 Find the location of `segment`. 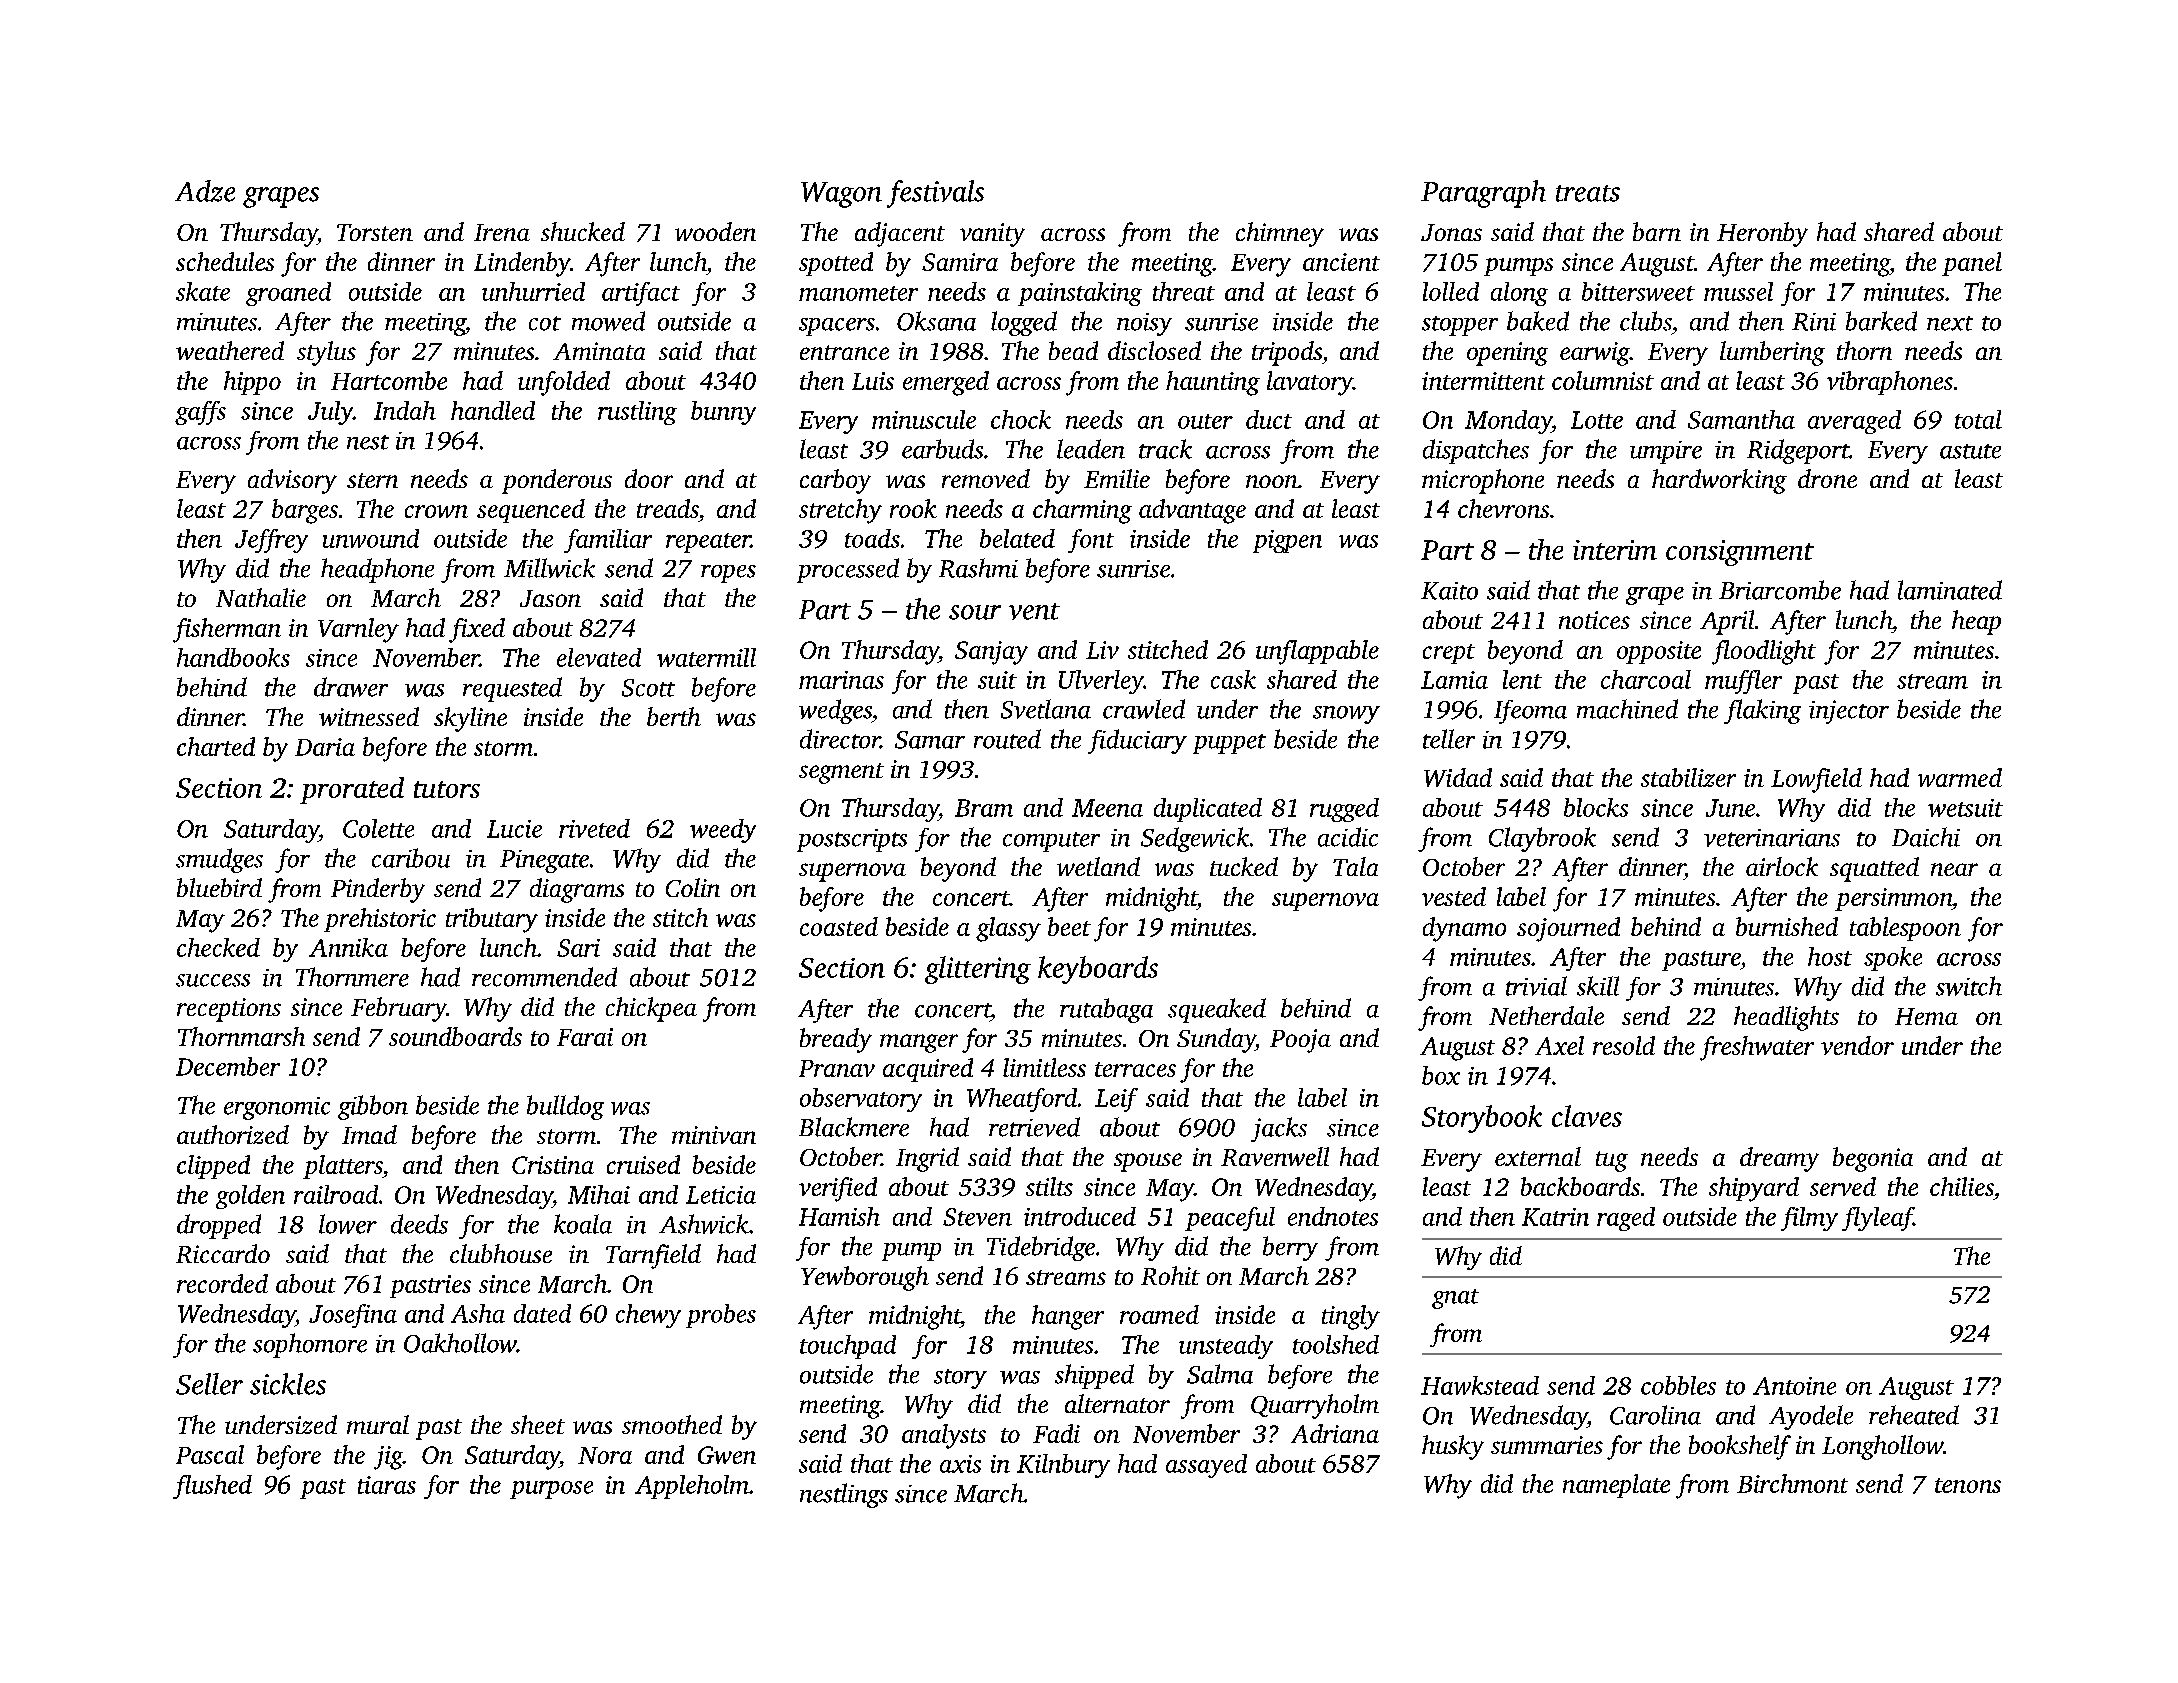

segment is located at coordinates (841, 773).
